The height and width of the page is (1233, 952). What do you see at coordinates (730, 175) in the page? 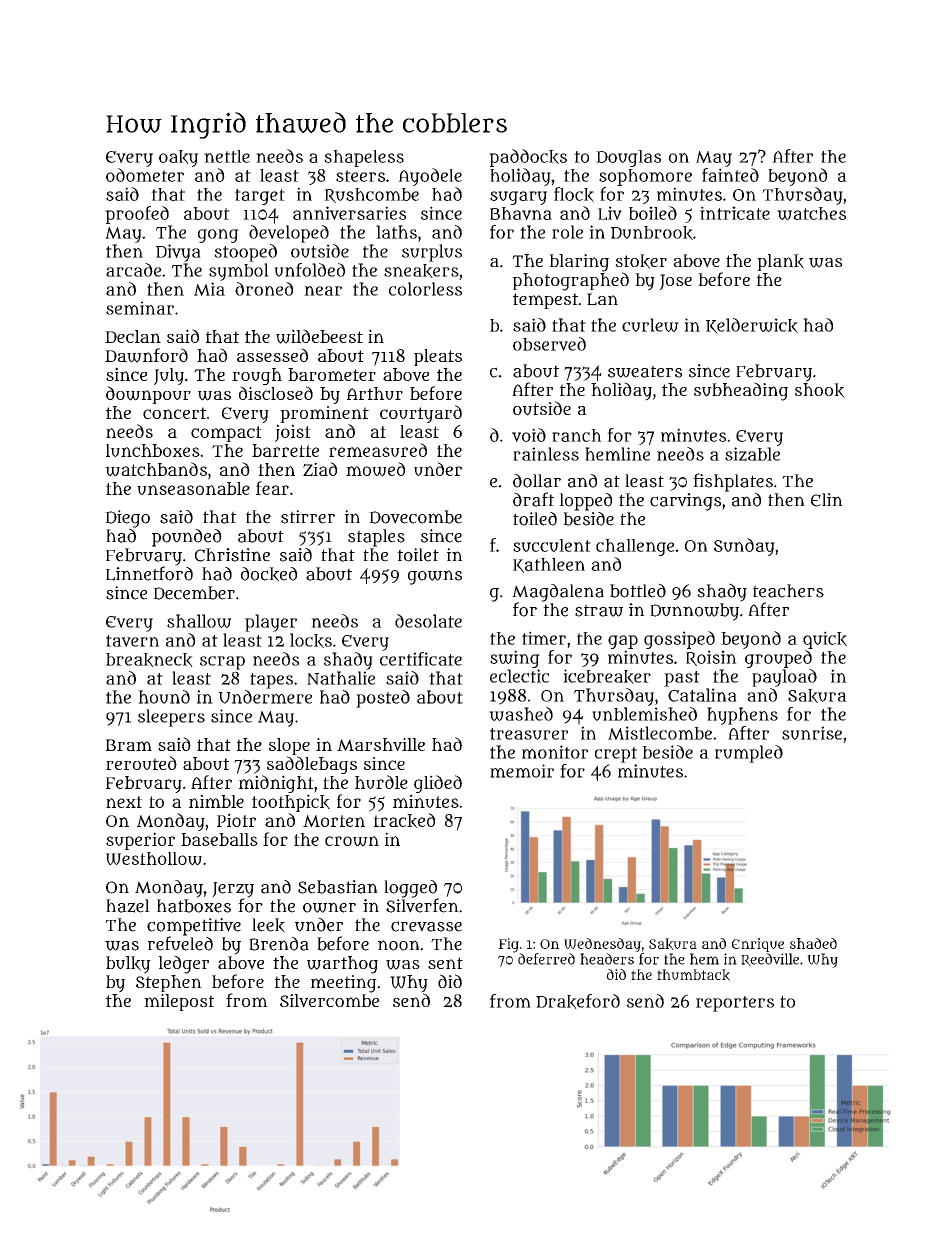
I see `fainted` at bounding box center [730, 175].
